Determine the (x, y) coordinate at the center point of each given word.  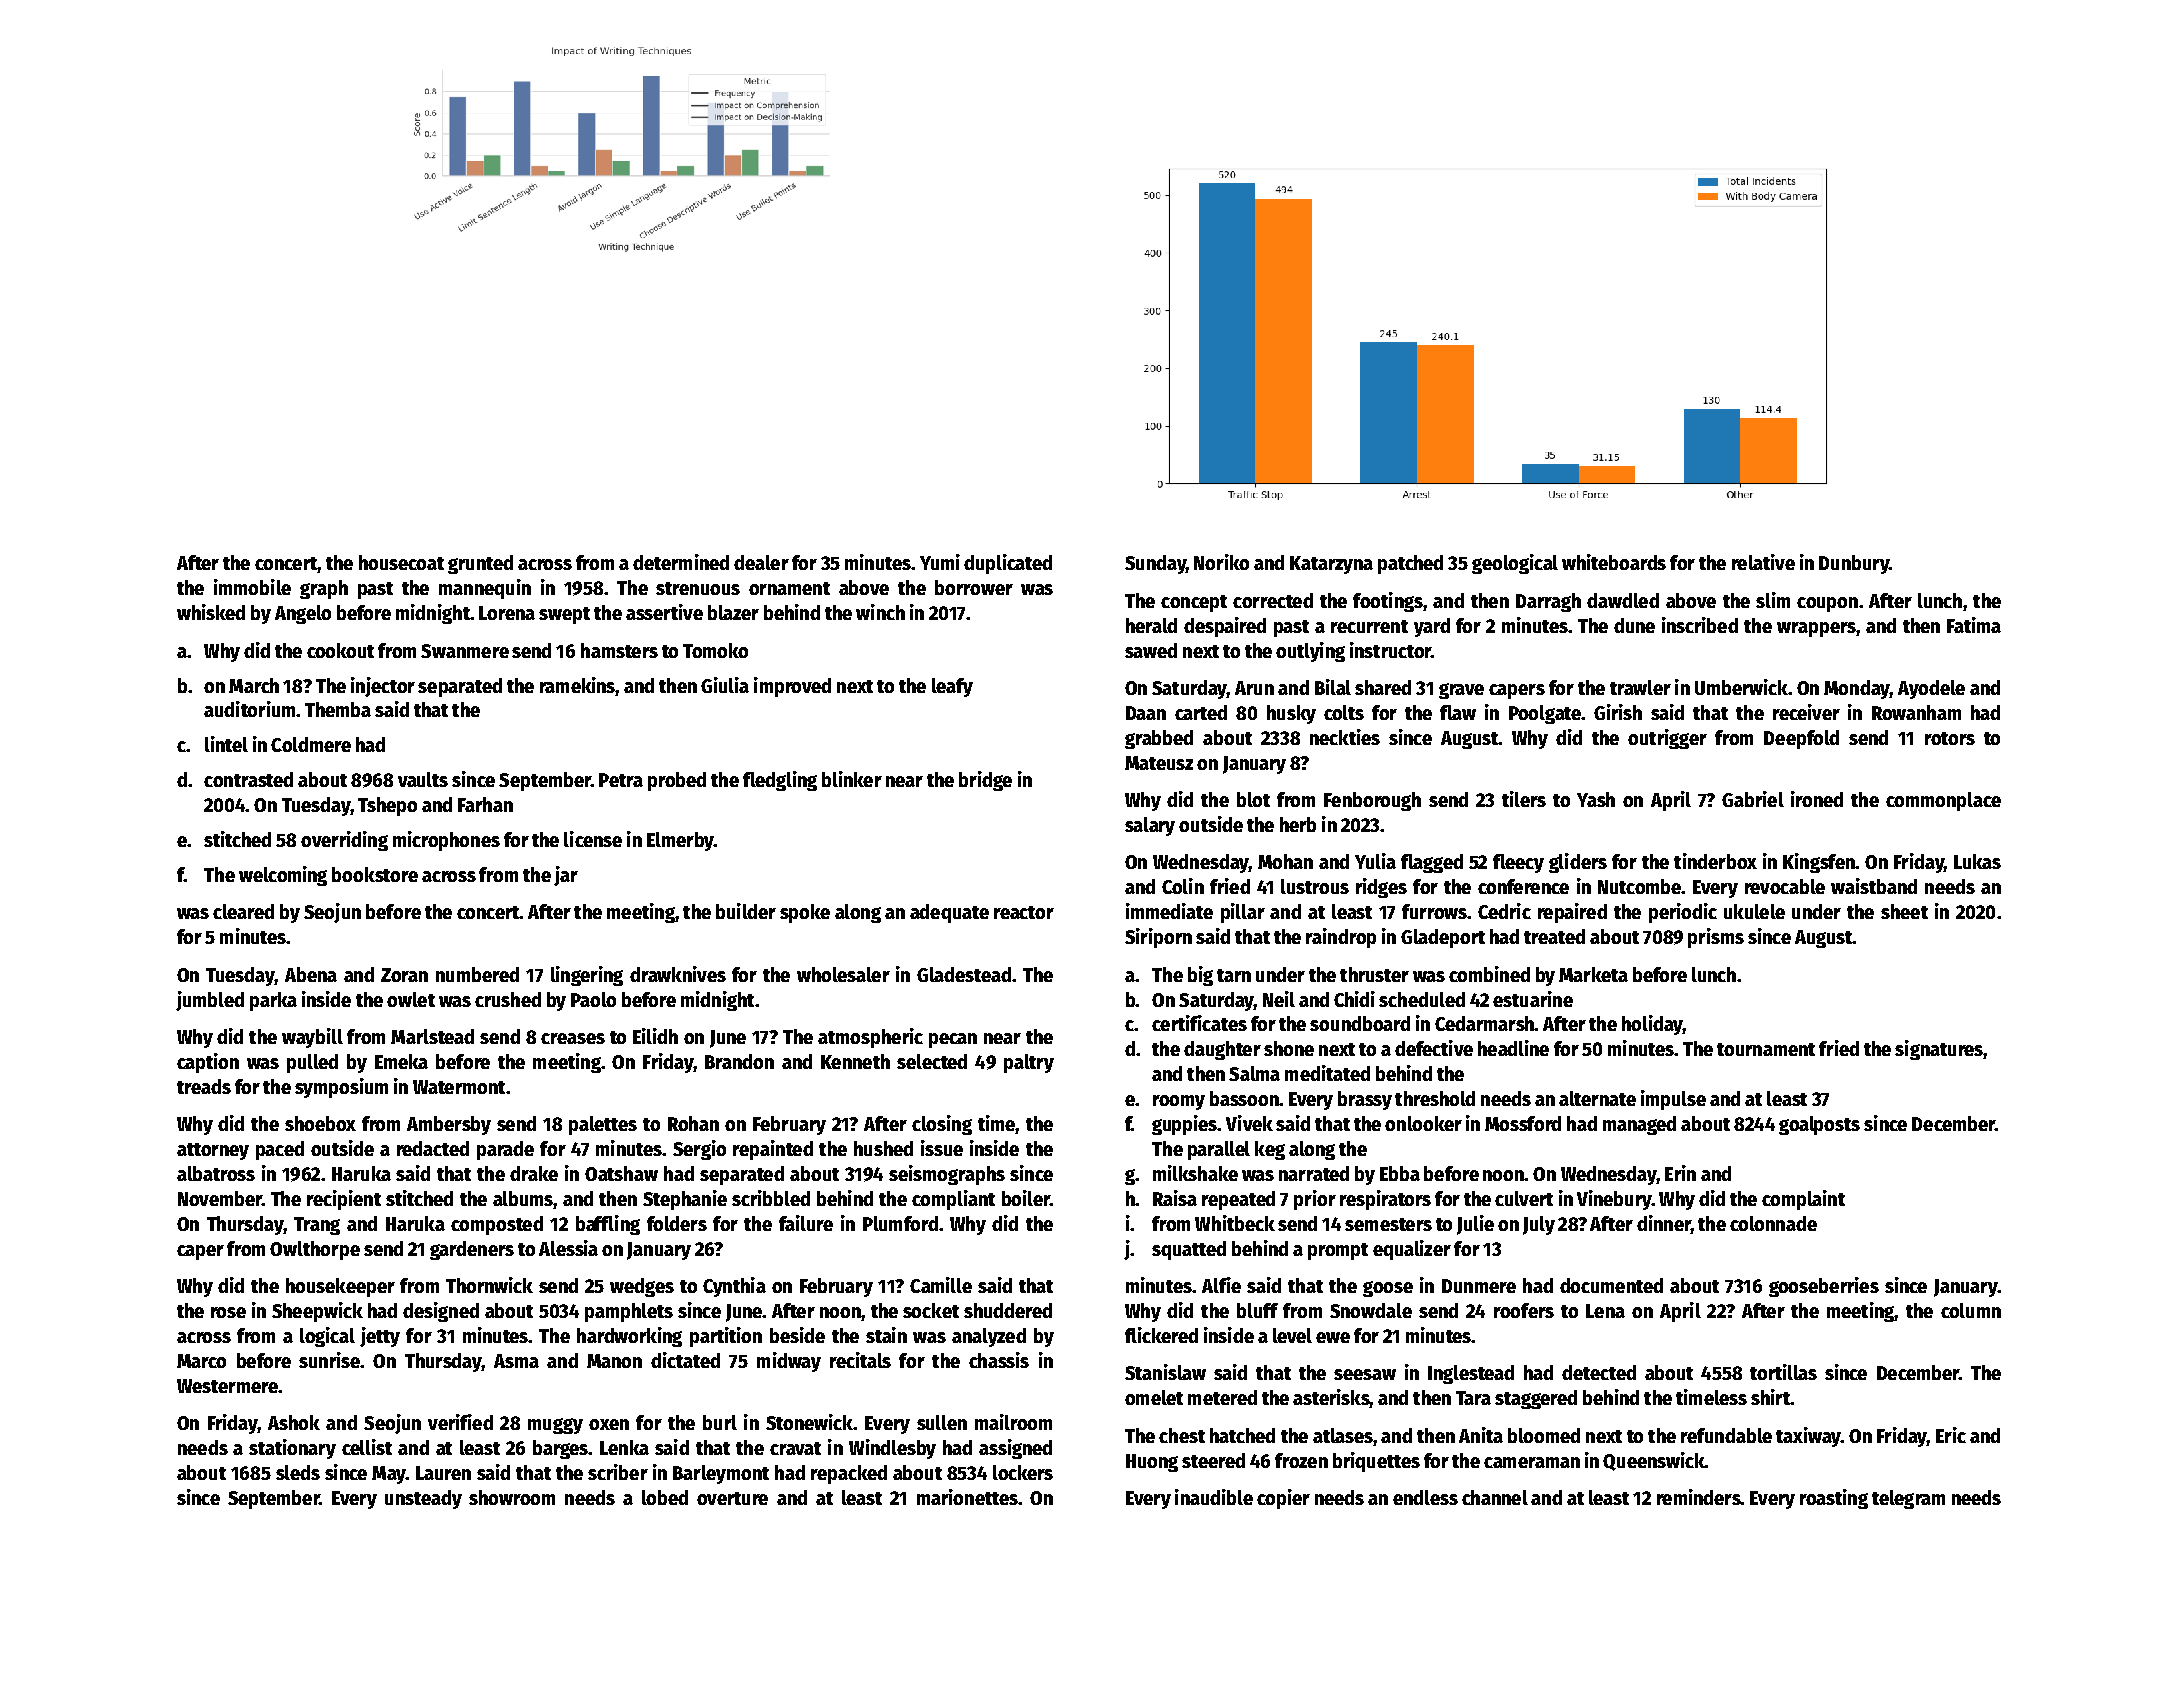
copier (1283, 1499)
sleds (298, 1472)
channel (1495, 1497)
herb (1298, 824)
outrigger (1667, 739)
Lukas (1977, 861)
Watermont (459, 1087)
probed (677, 781)
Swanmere (465, 651)
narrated (1314, 1173)
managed (1639, 1125)
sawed (1151, 650)
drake (534, 1173)
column (1971, 1310)
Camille (941, 1285)
